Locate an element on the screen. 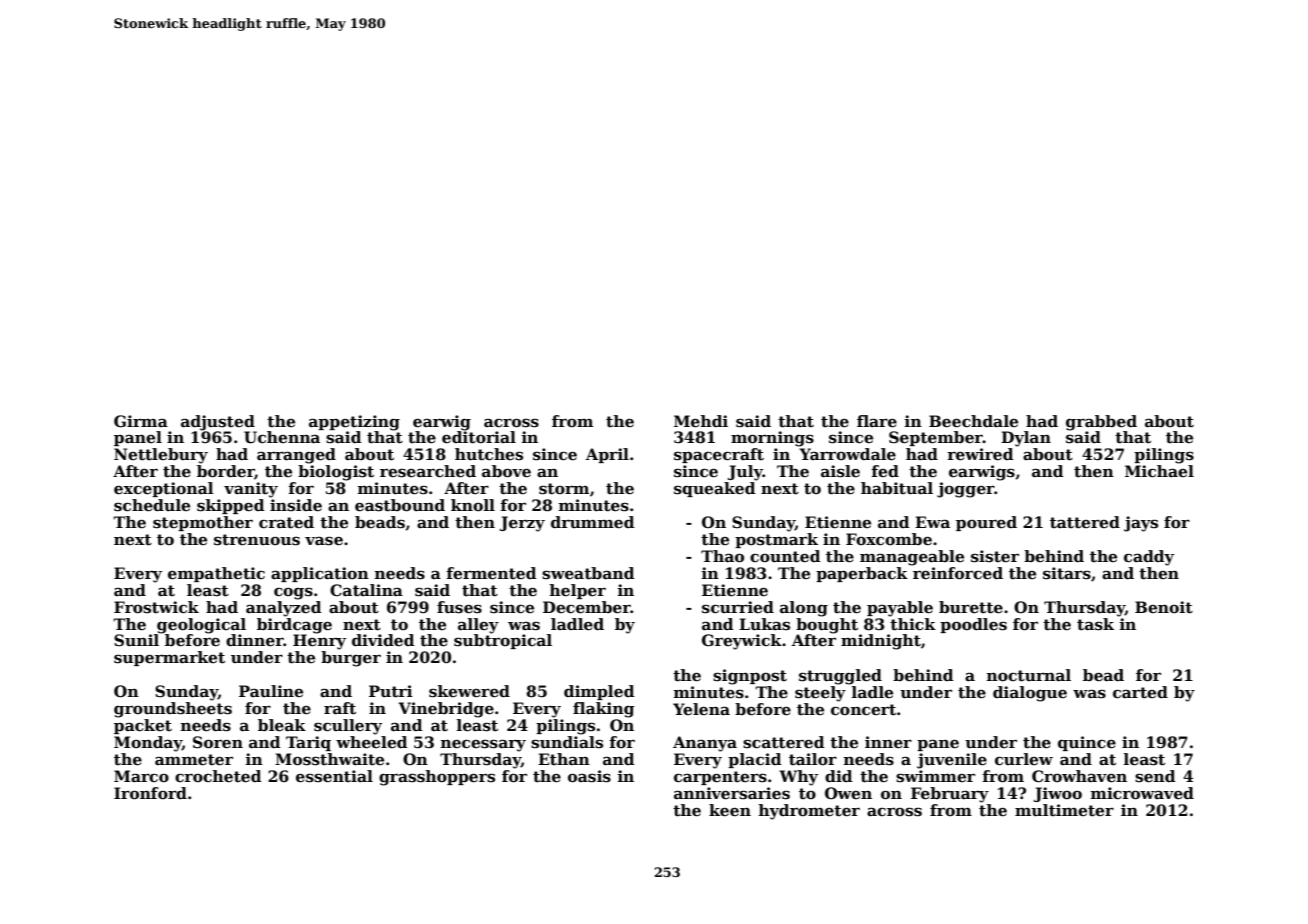 This screenshot has height=924, width=1308. appetizing is located at coordinates (354, 423).
